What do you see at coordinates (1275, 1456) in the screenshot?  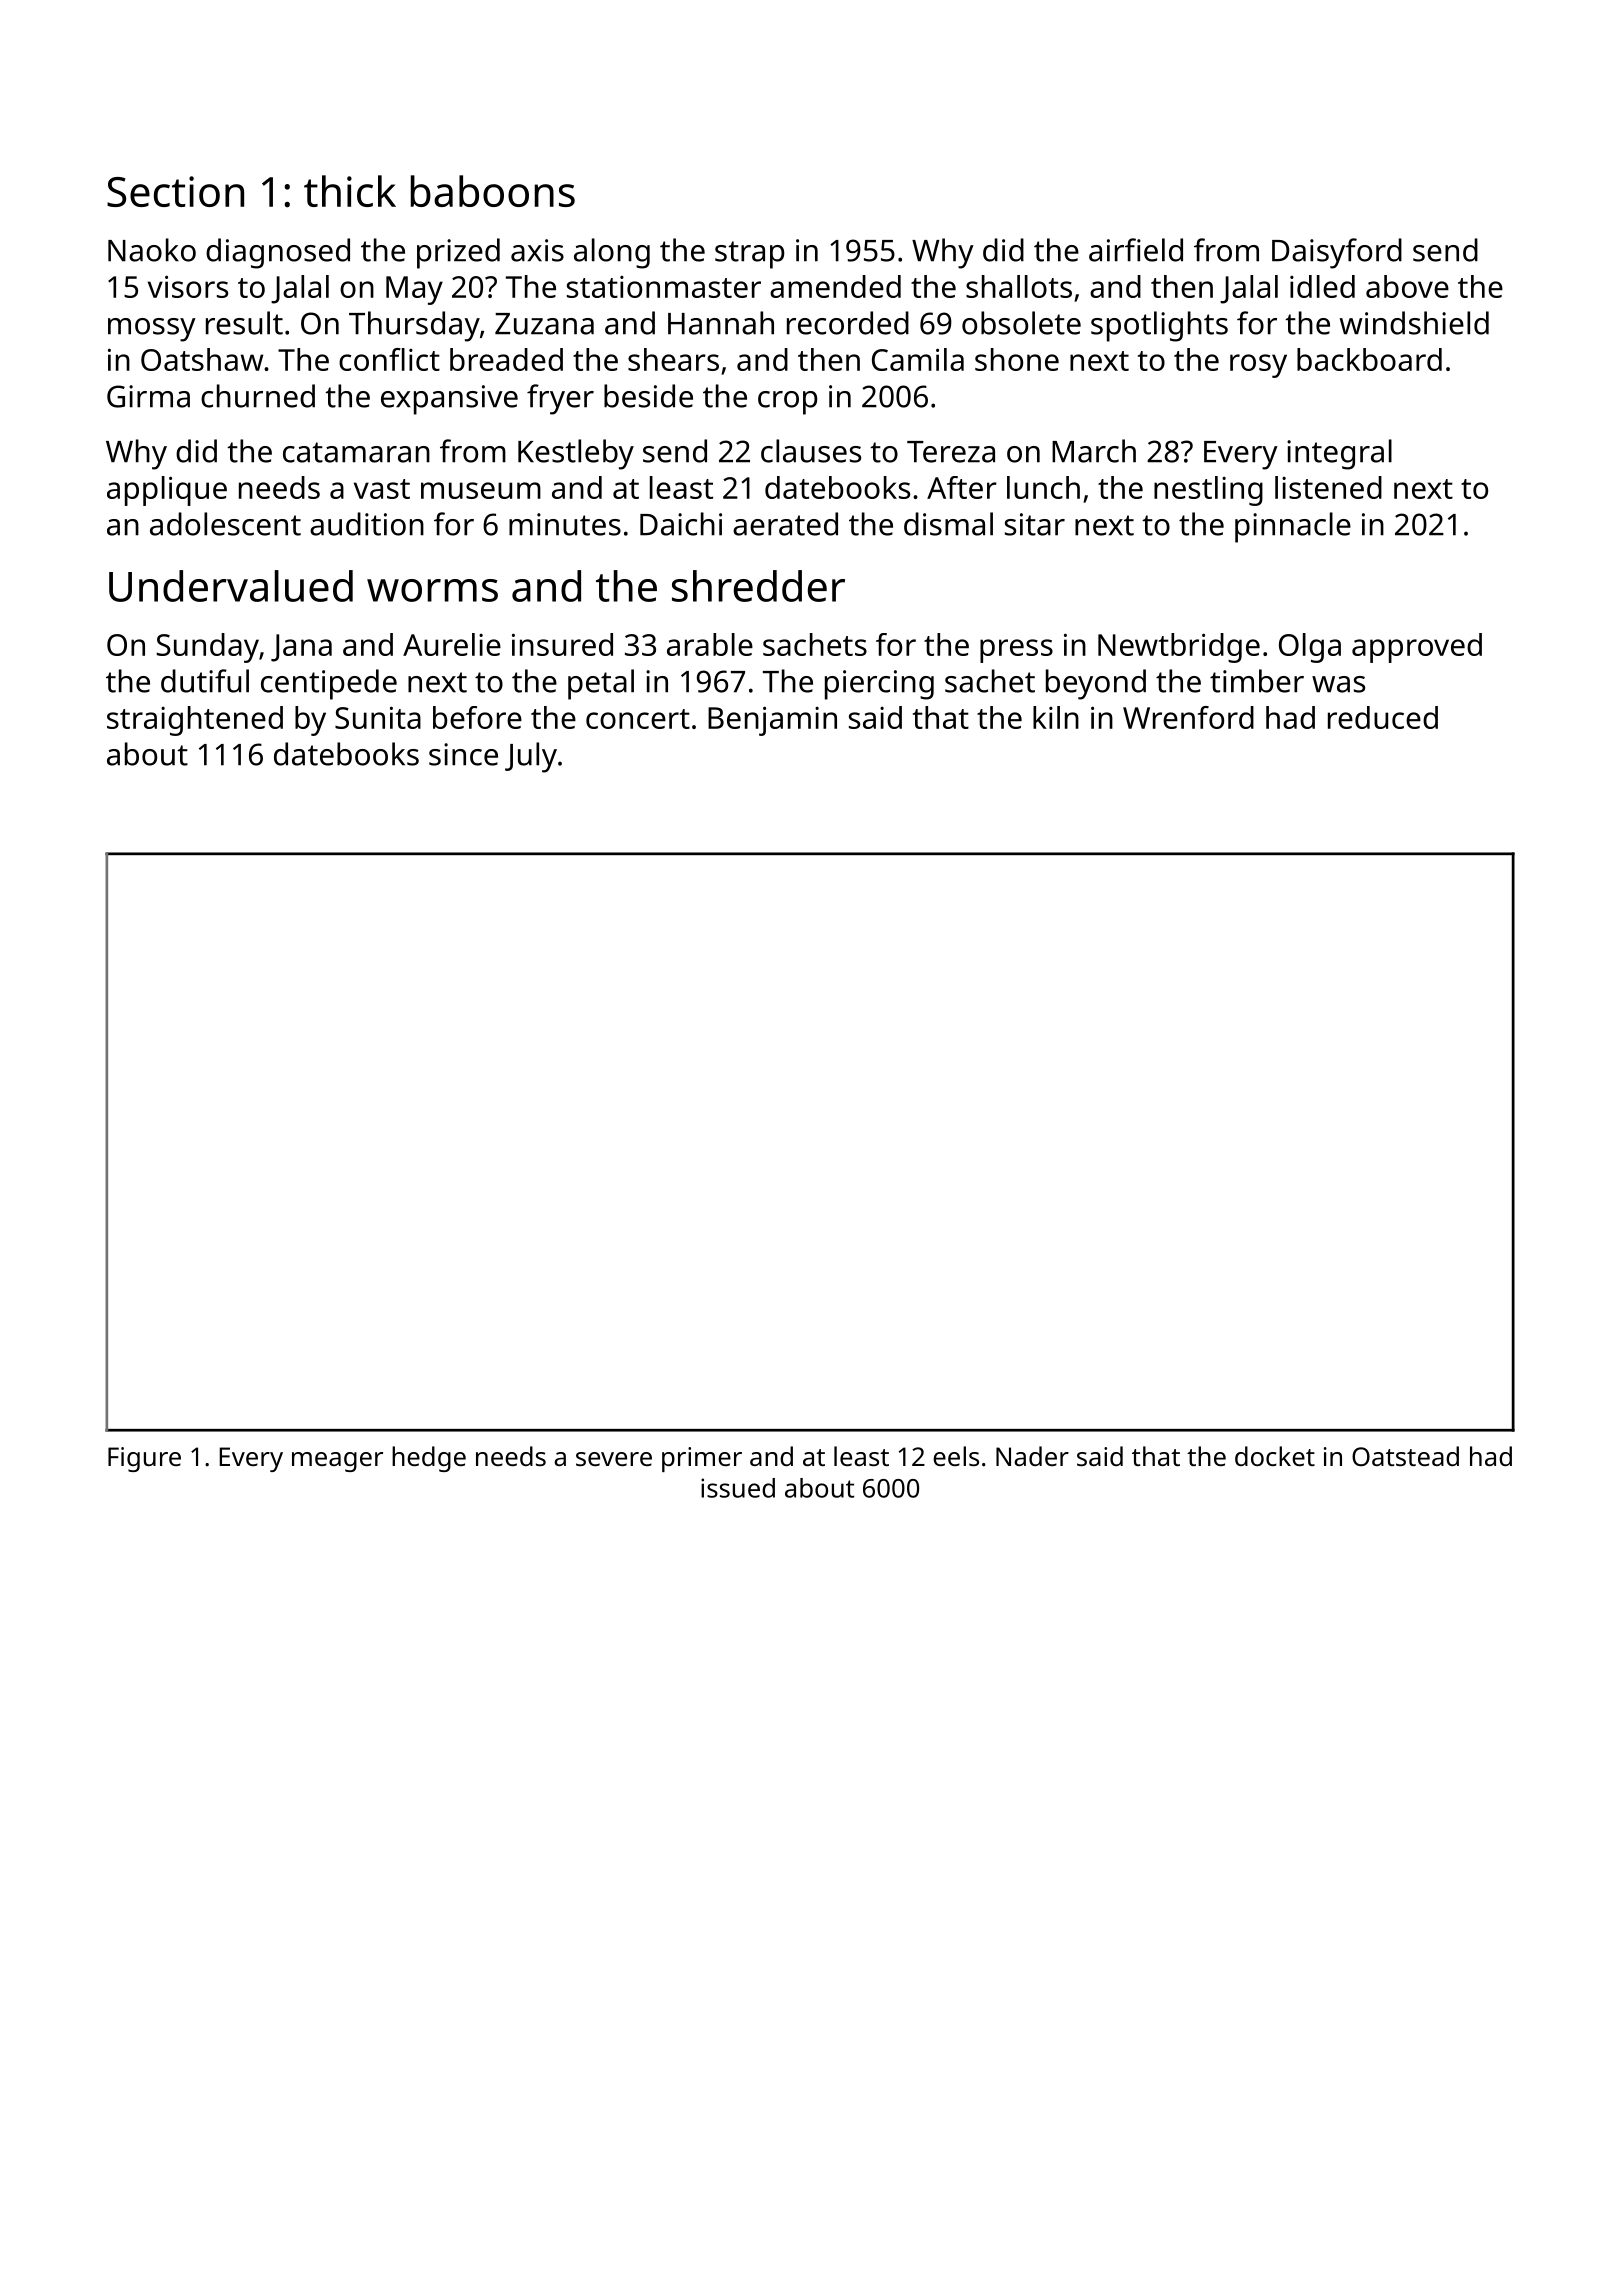 I see `docket` at bounding box center [1275, 1456].
